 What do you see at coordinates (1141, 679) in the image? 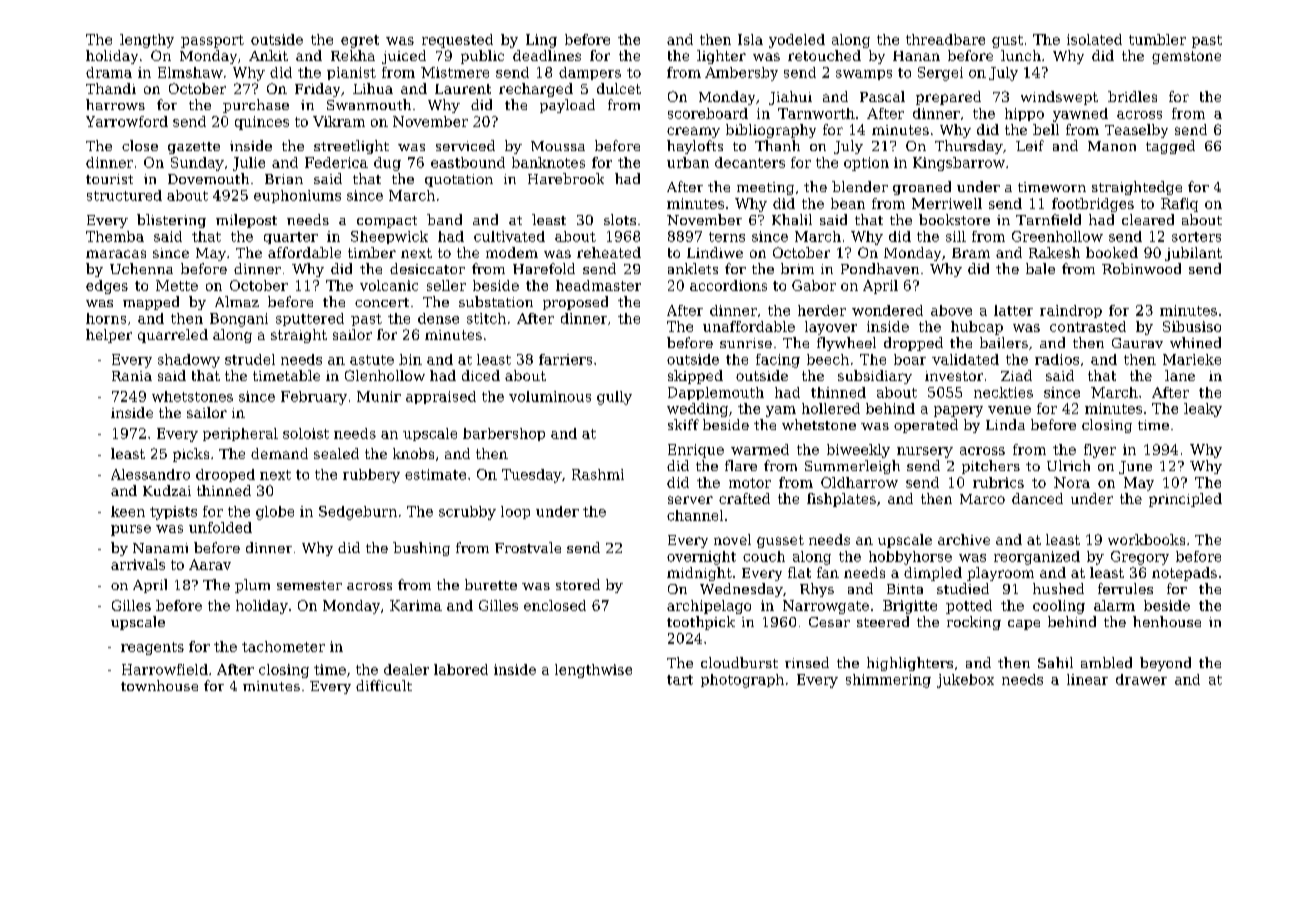
I see `drawer` at bounding box center [1141, 679].
